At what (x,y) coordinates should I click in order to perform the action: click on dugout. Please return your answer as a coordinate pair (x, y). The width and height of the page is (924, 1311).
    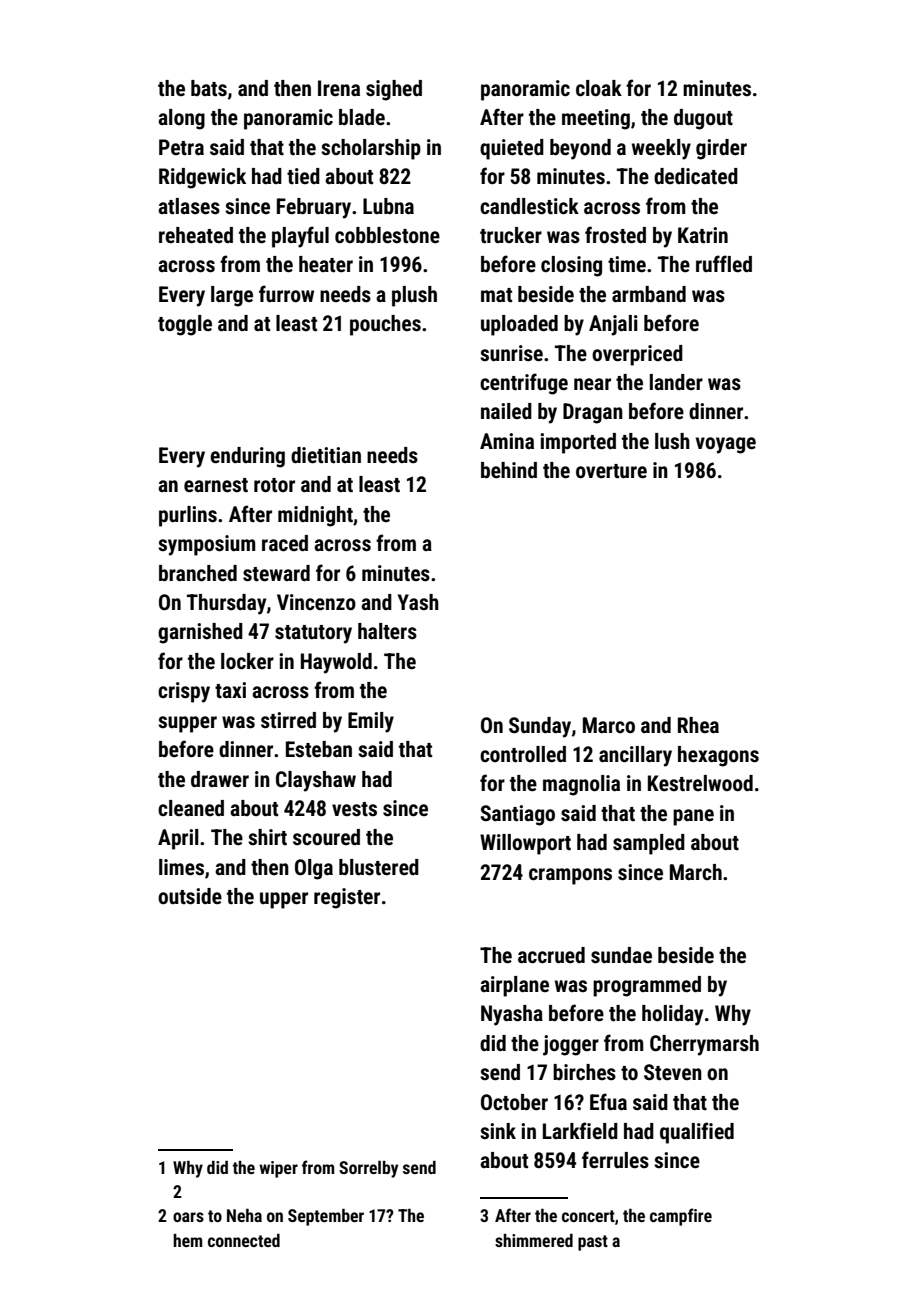
    Looking at the image, I should click on (703, 119).
